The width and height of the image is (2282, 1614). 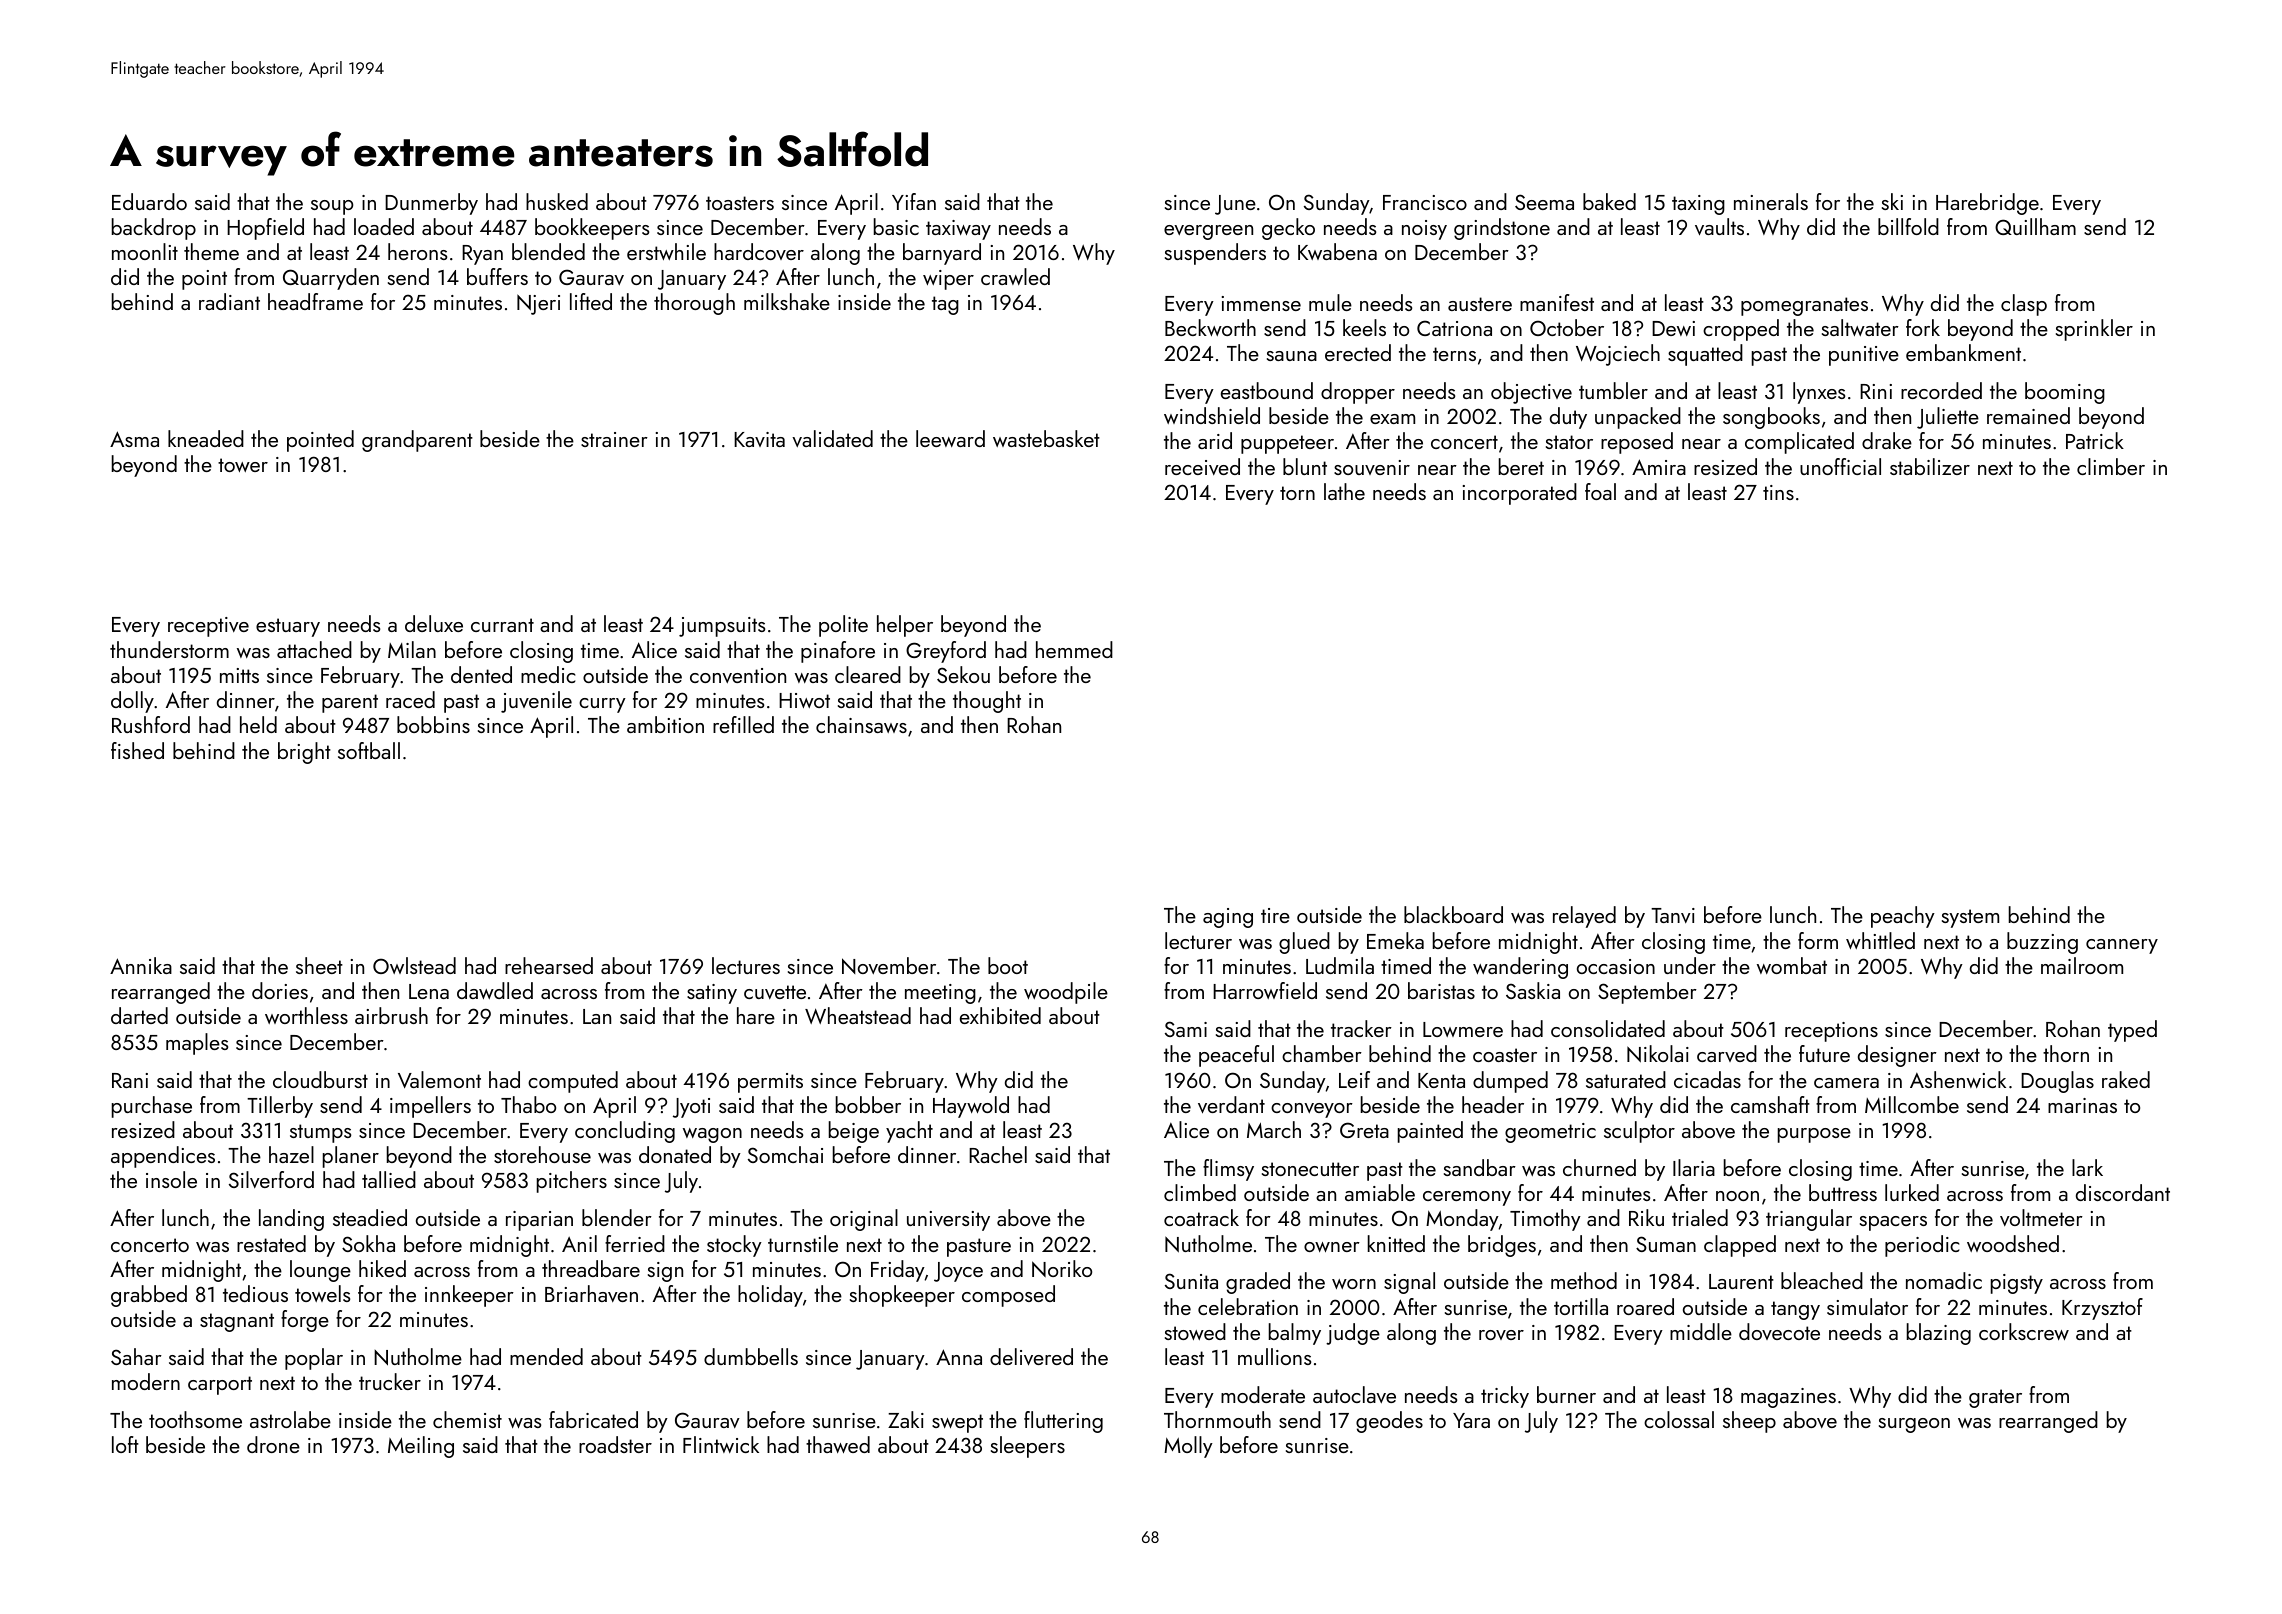 What do you see at coordinates (1074, 649) in the image?
I see `hemmed` at bounding box center [1074, 649].
